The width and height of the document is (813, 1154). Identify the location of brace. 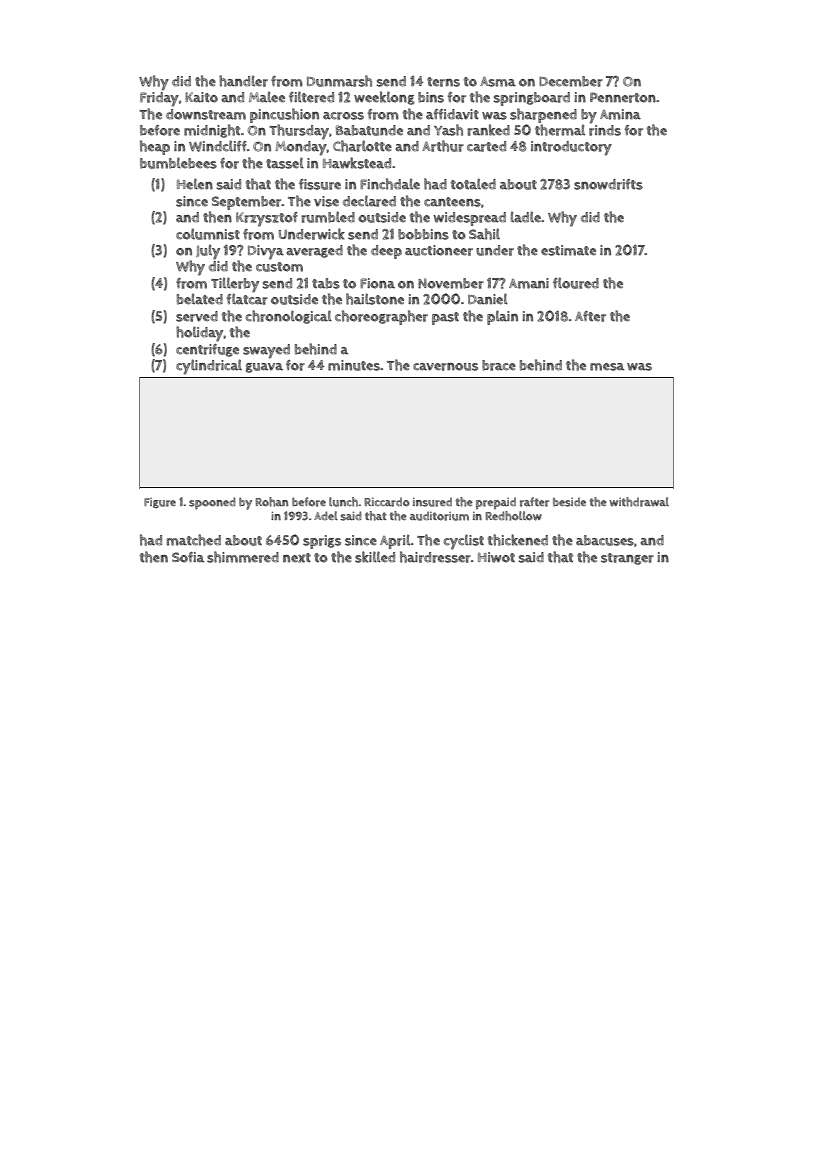
(499, 365).
